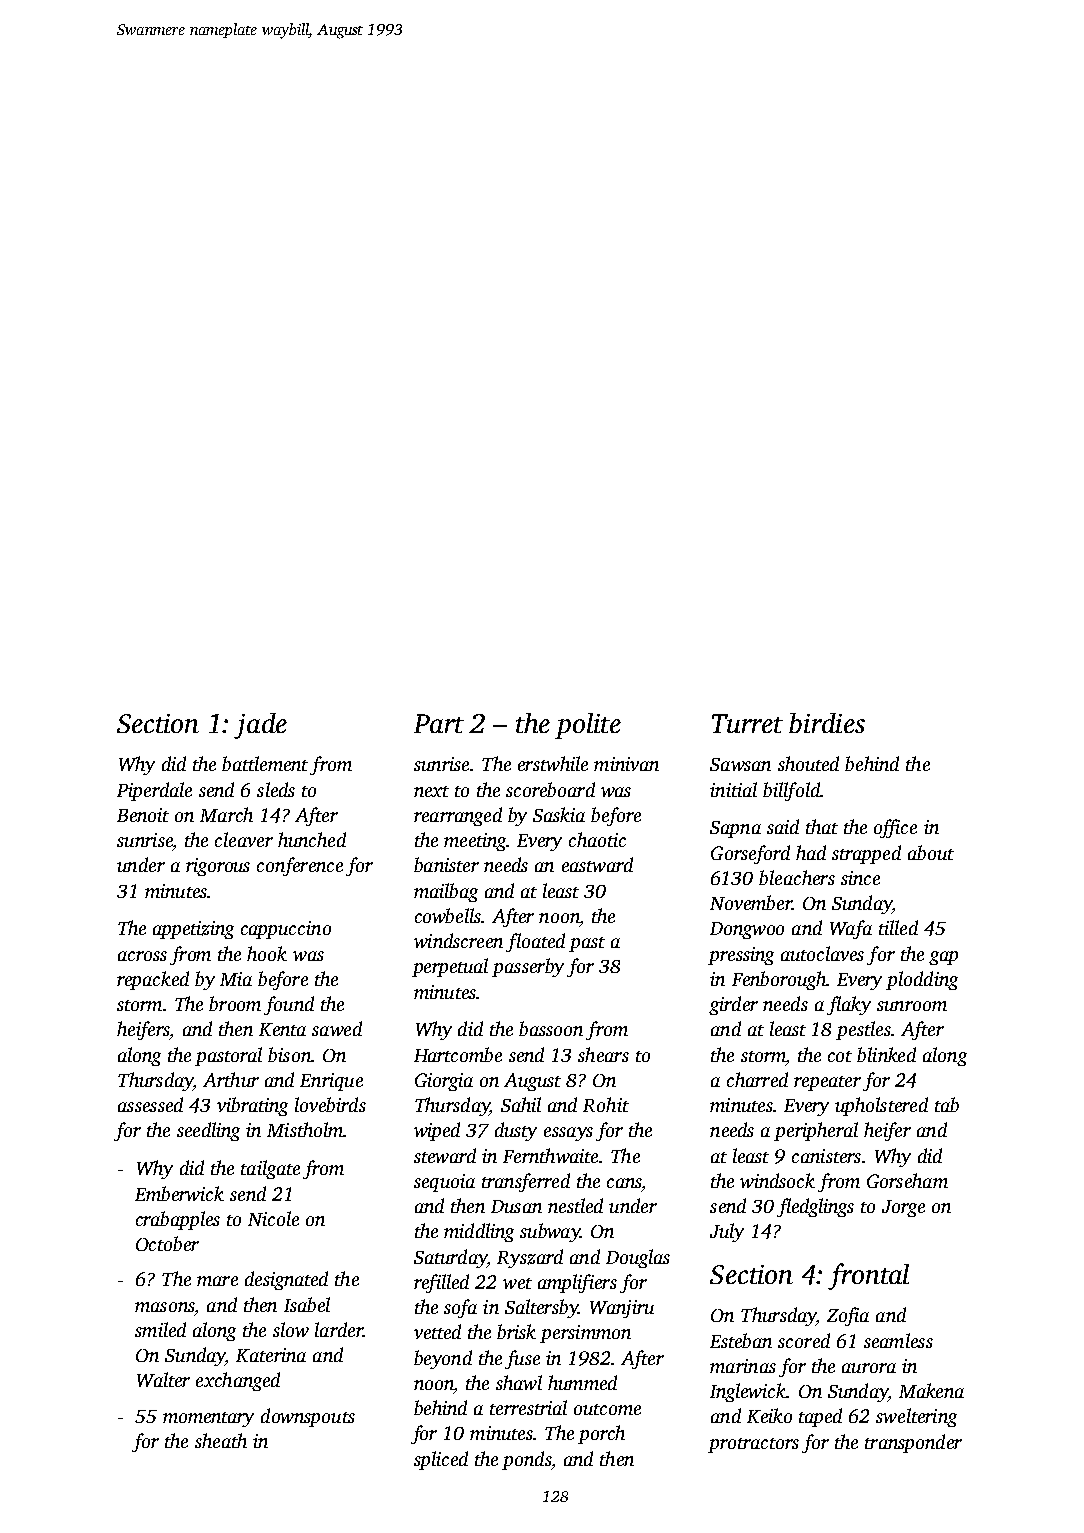 This page has width=1084, height=1533. What do you see at coordinates (446, 864) in the page?
I see `banister` at bounding box center [446, 864].
